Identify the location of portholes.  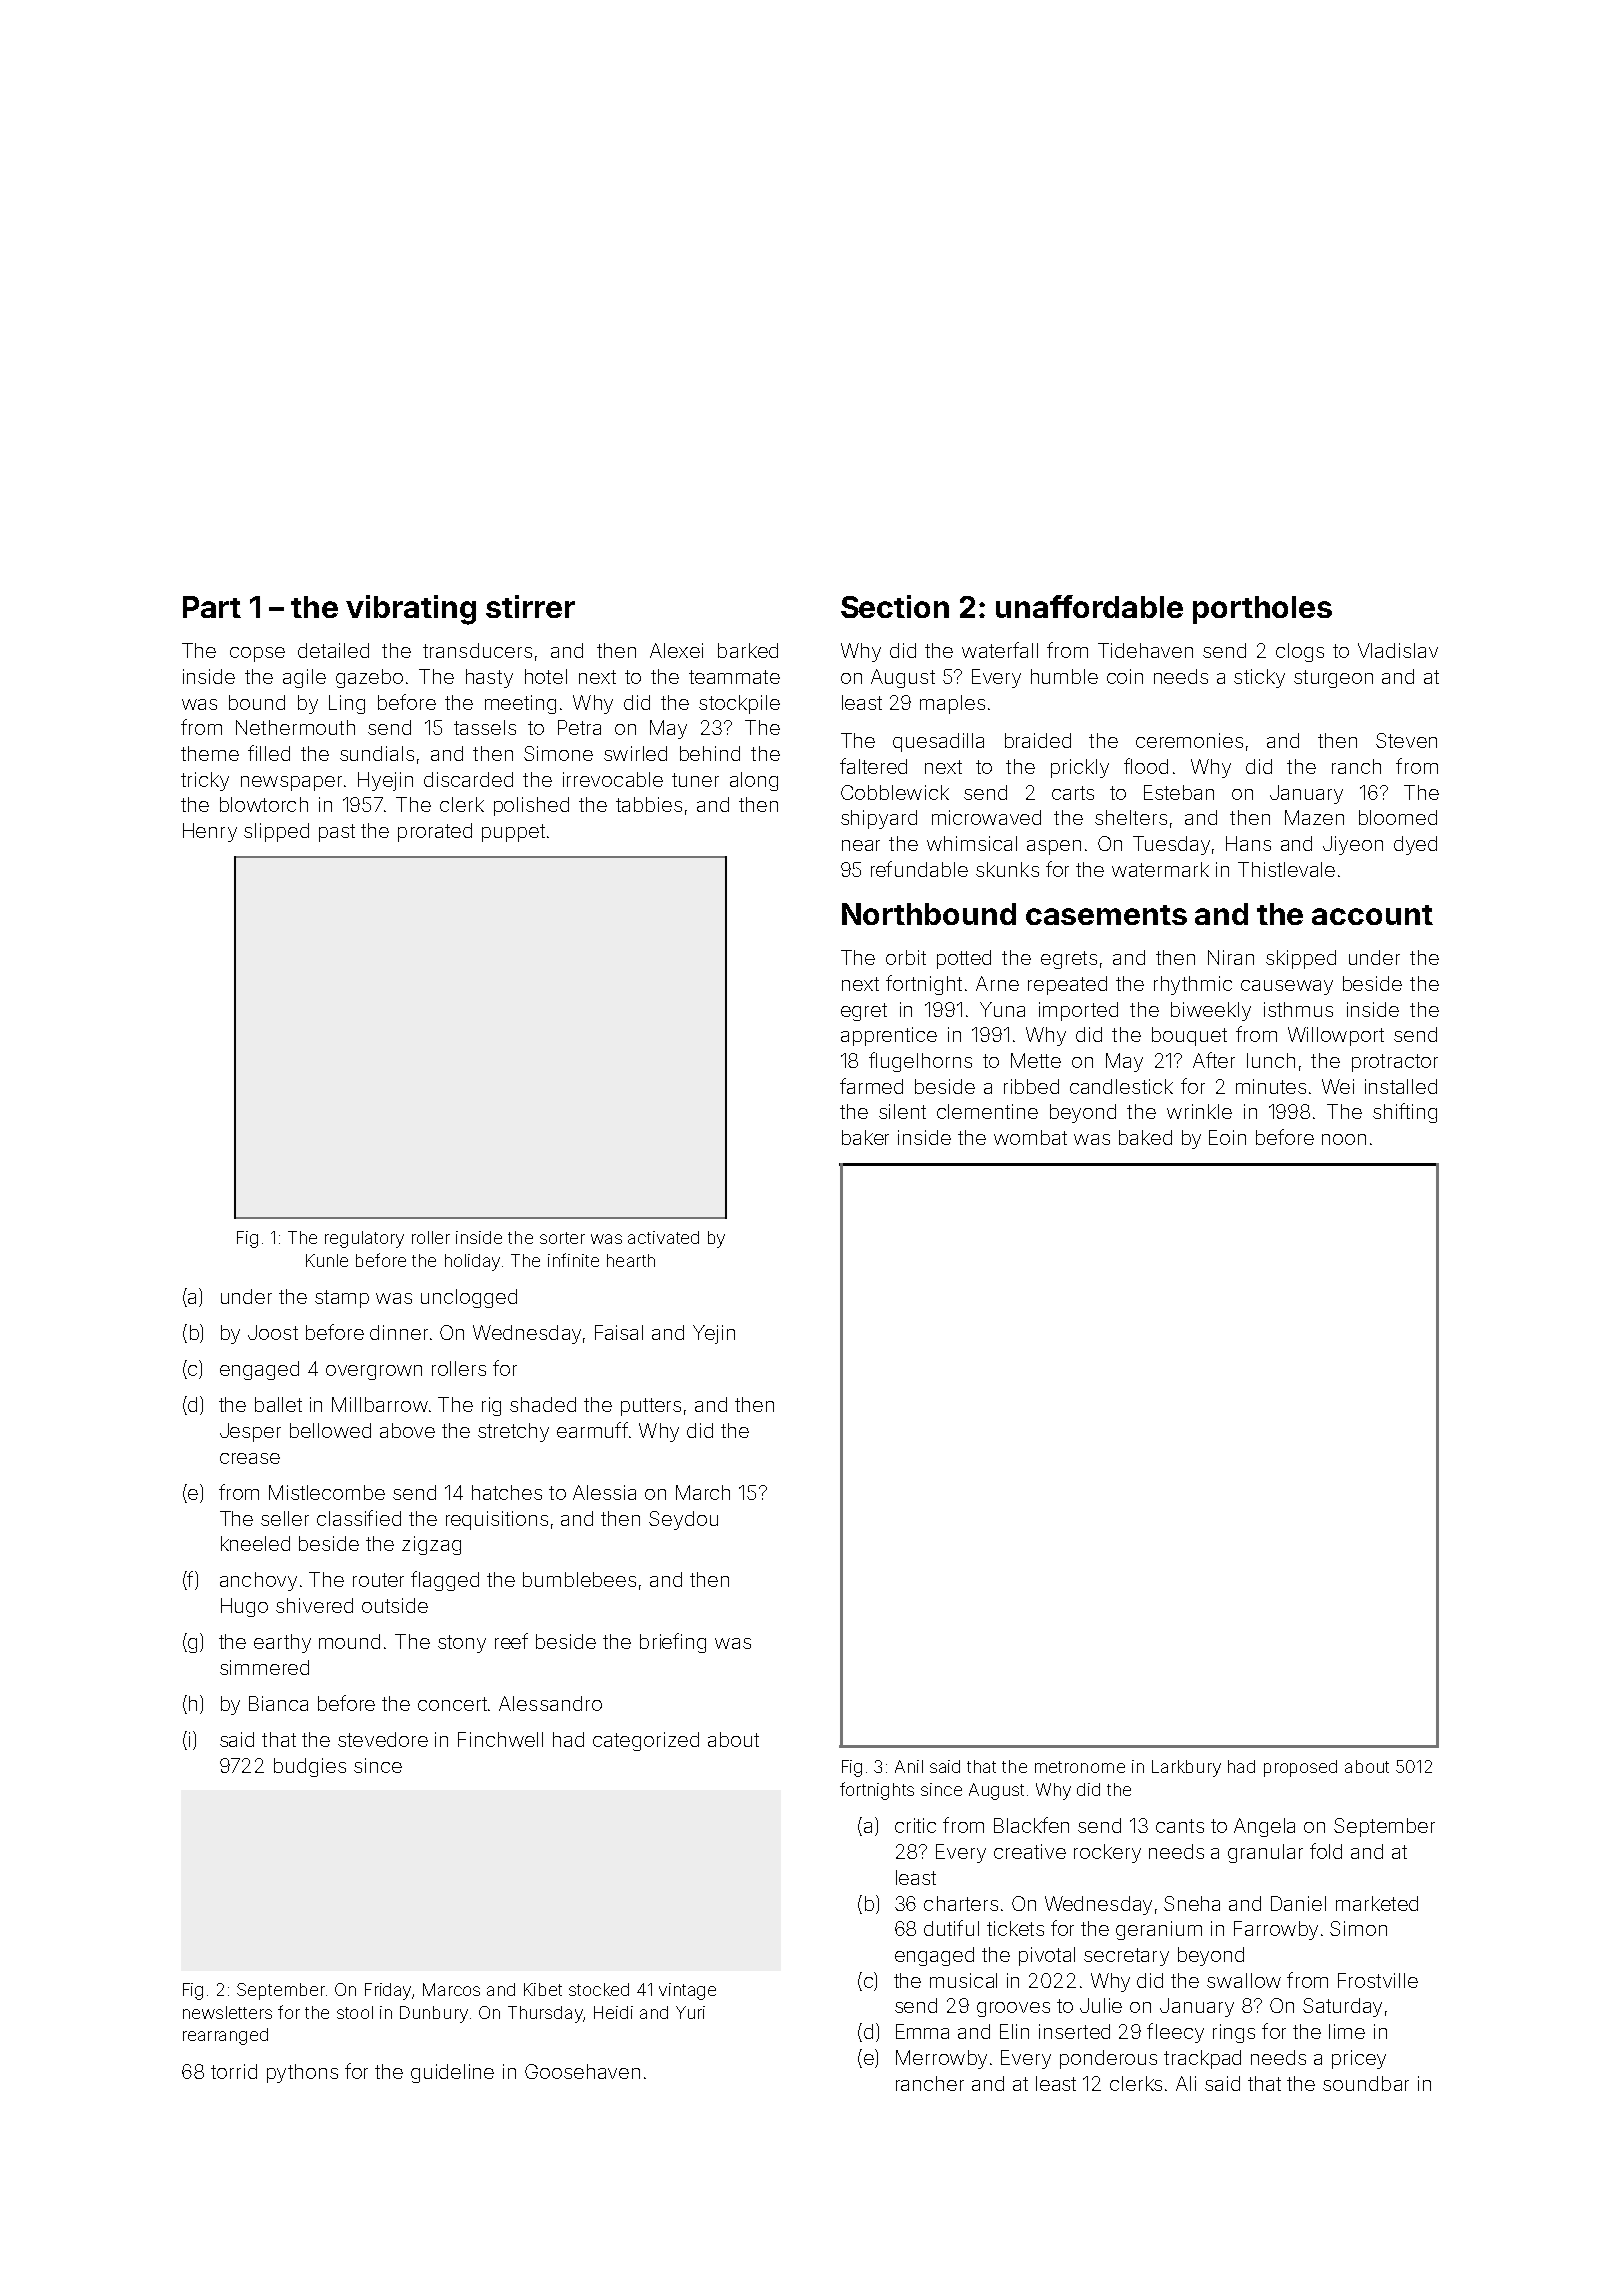
(1262, 610).
